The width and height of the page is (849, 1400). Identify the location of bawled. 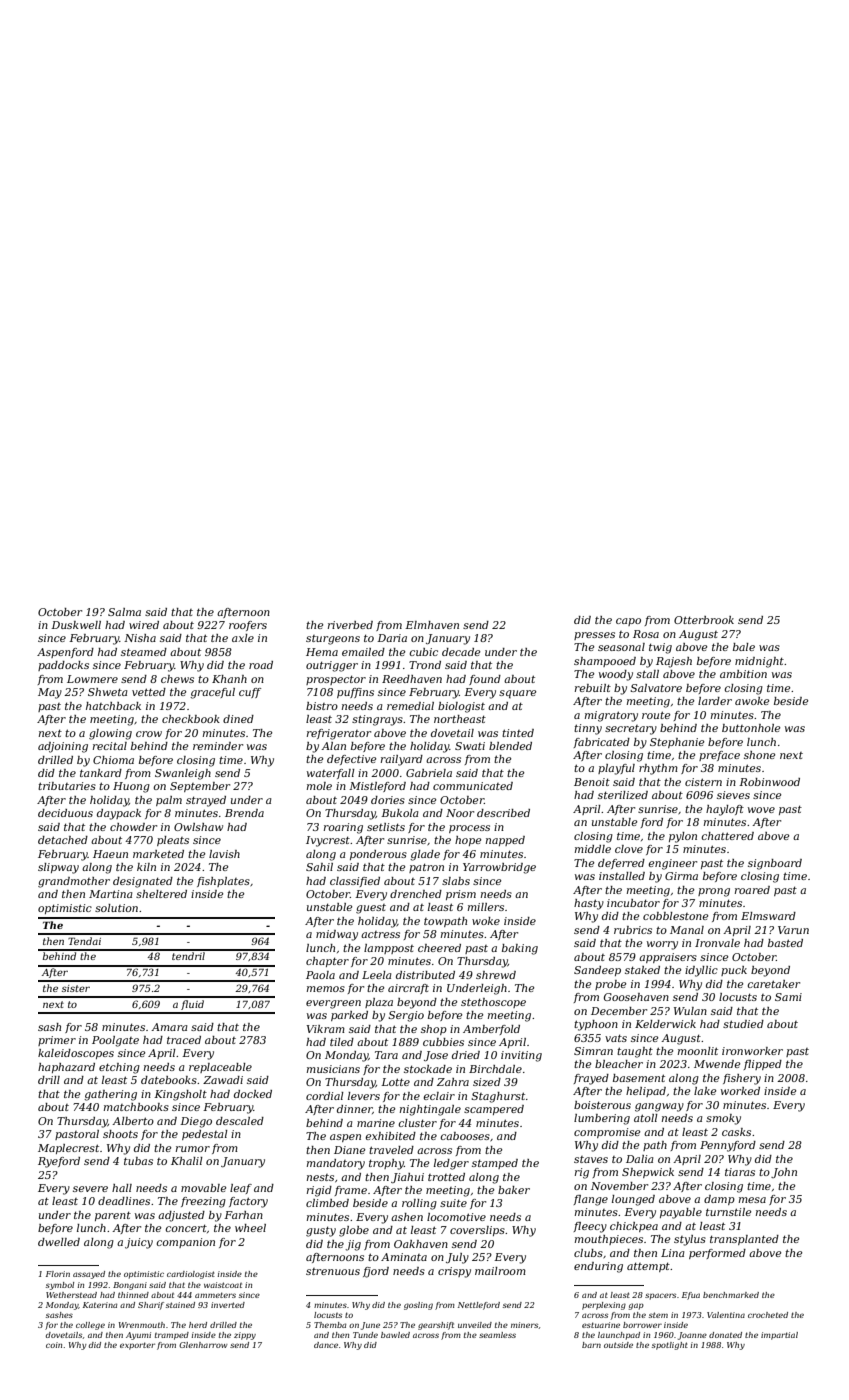
(395, 1335).
